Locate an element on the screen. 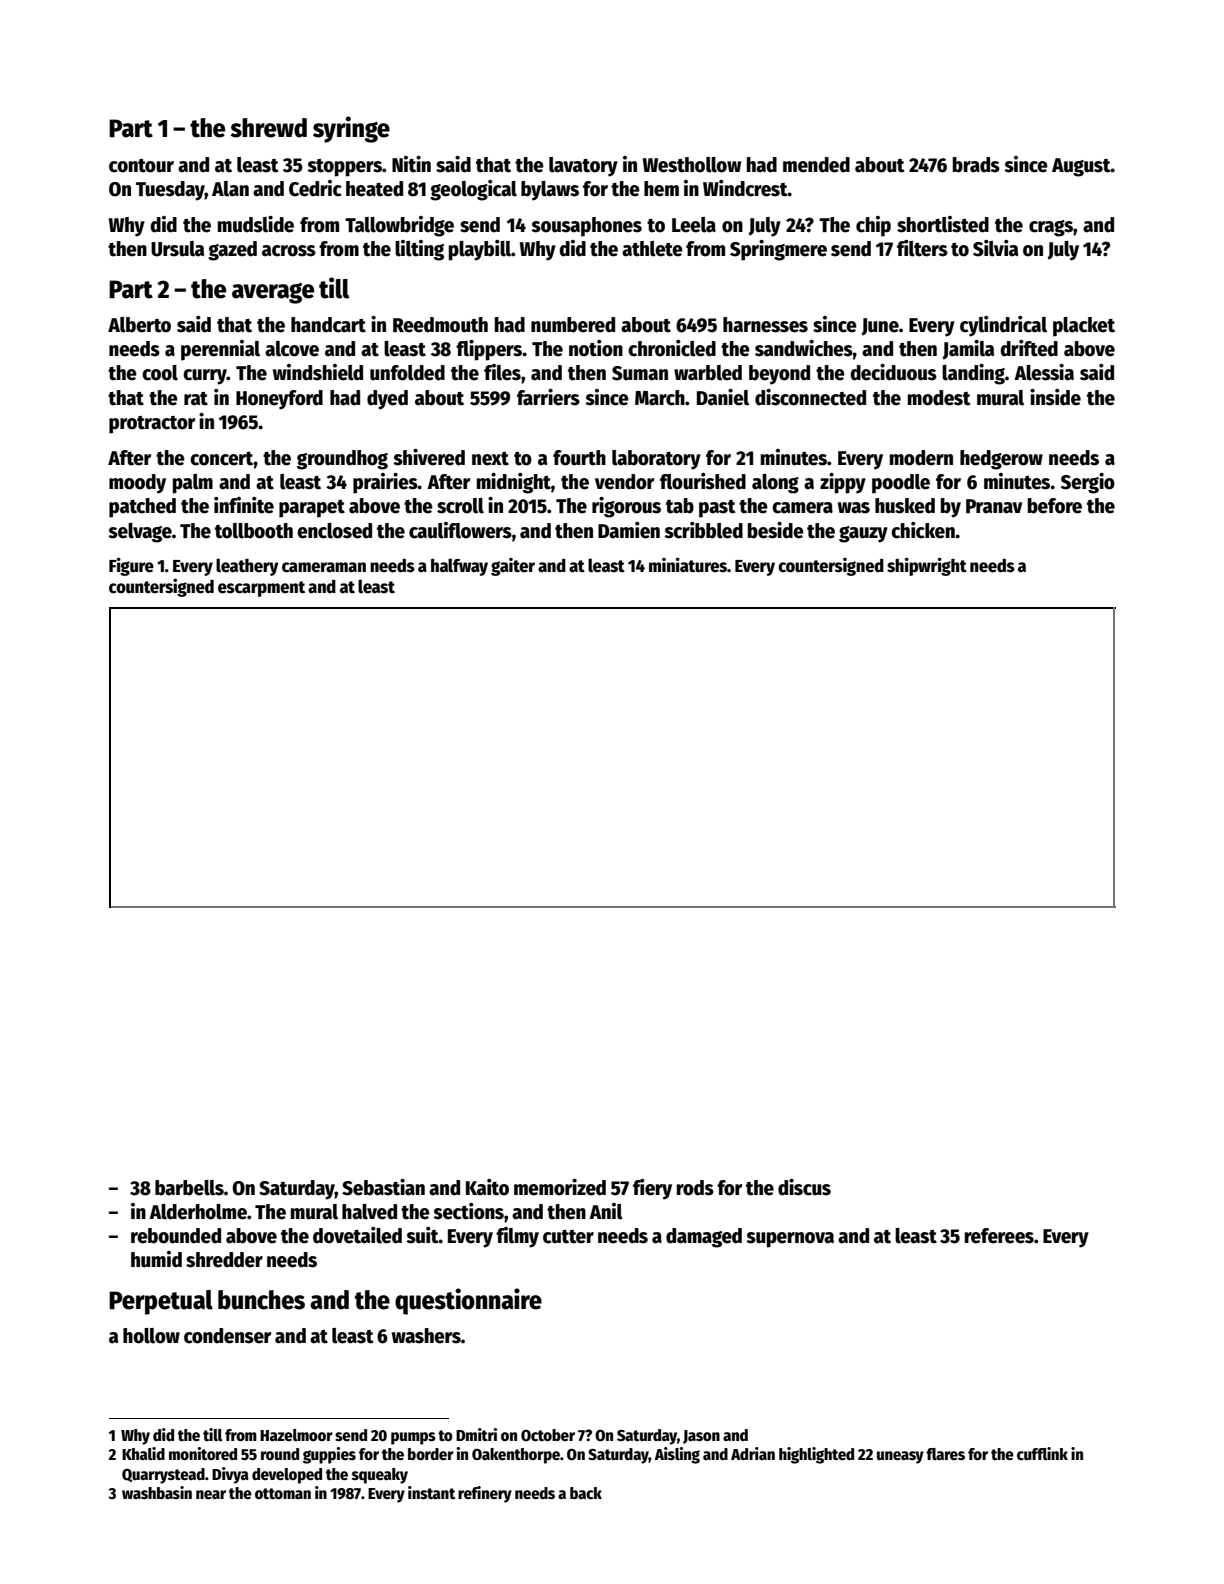 The height and width of the screenshot is (1584, 1224). syringe is located at coordinates (351, 129).
